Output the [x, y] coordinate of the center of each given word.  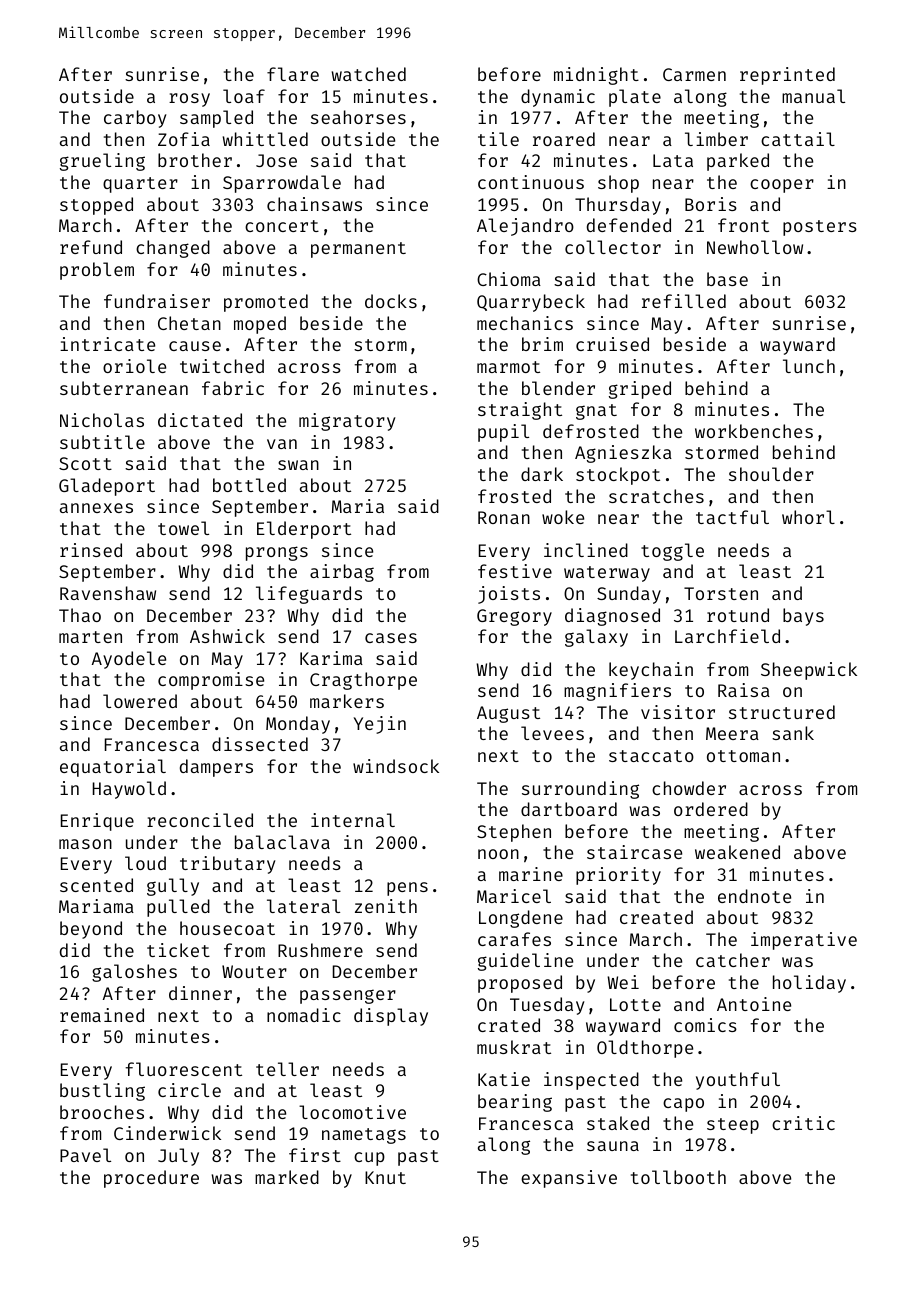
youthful [738, 1081]
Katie [504, 1079]
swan [298, 465]
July [178, 1157]
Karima [331, 658]
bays [803, 617]
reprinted [787, 76]
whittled [265, 139]
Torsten [721, 593]
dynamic [558, 98]
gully [173, 887]
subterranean [124, 388]
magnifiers [617, 692]
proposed [520, 984]
